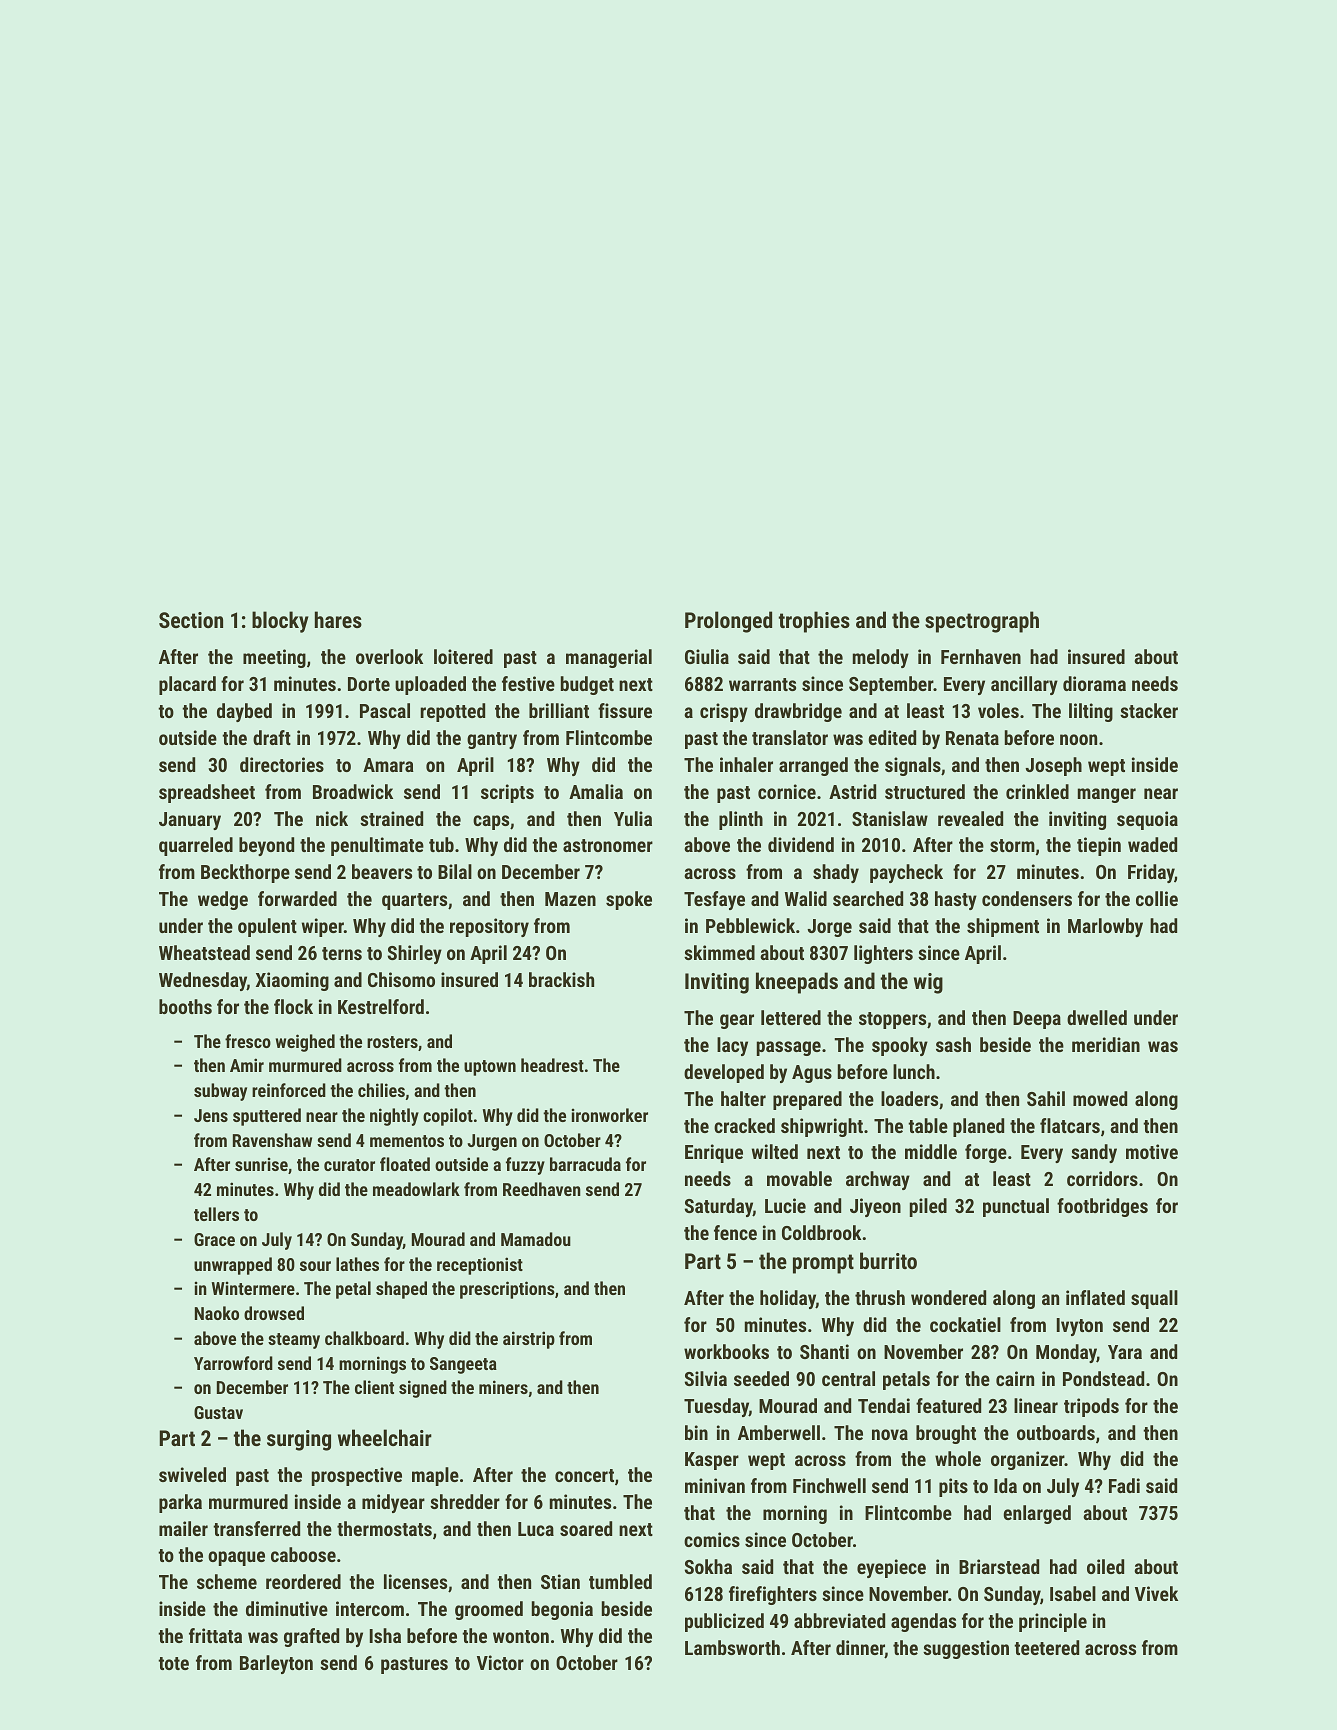 Image resolution: width=1337 pixels, height=1730 pixels. I want to click on placard, so click(187, 685).
